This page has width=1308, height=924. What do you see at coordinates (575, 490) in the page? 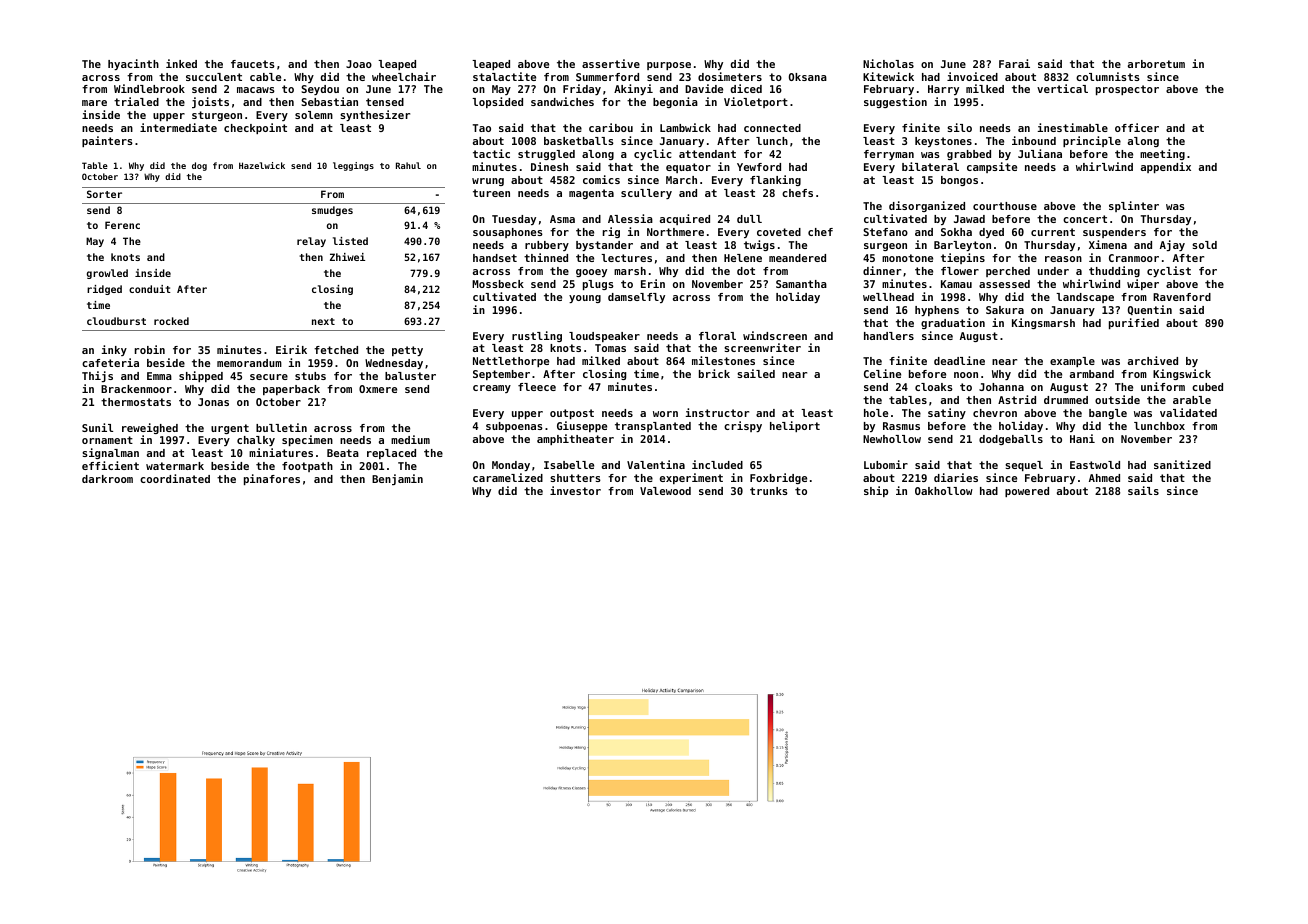
I see `investor` at bounding box center [575, 490].
